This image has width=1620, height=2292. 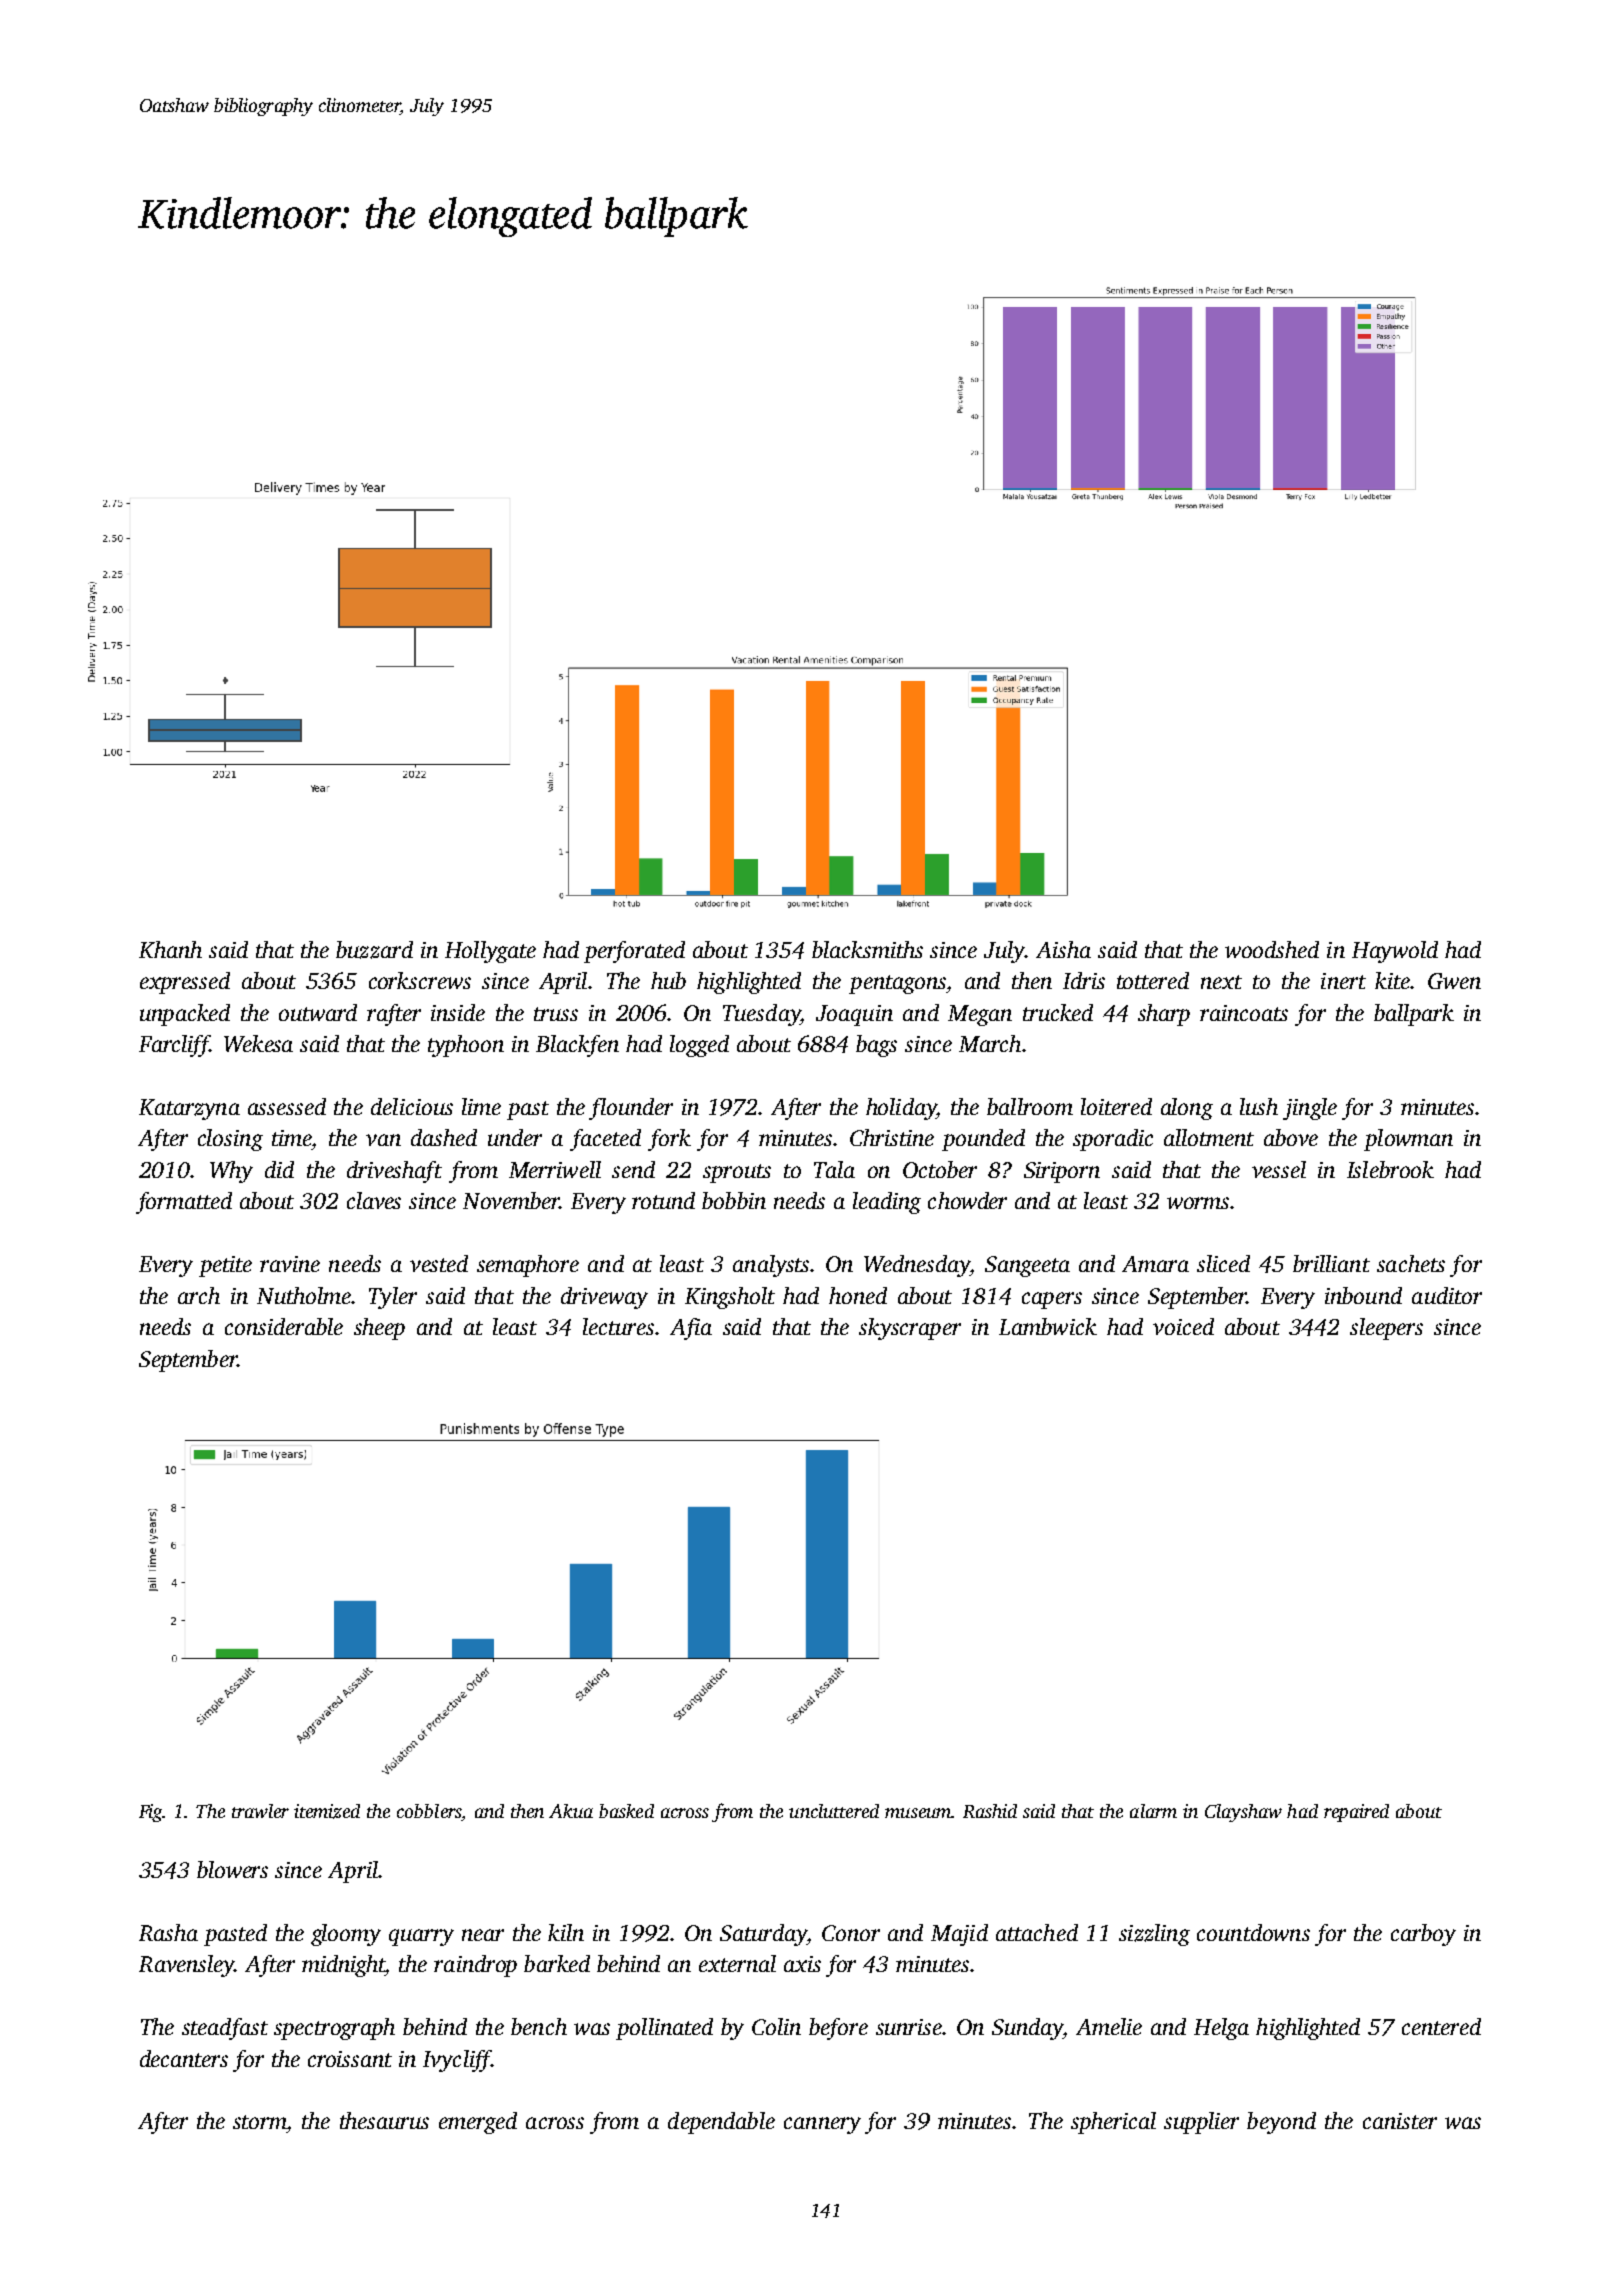 I want to click on alarm, so click(x=1153, y=1811).
